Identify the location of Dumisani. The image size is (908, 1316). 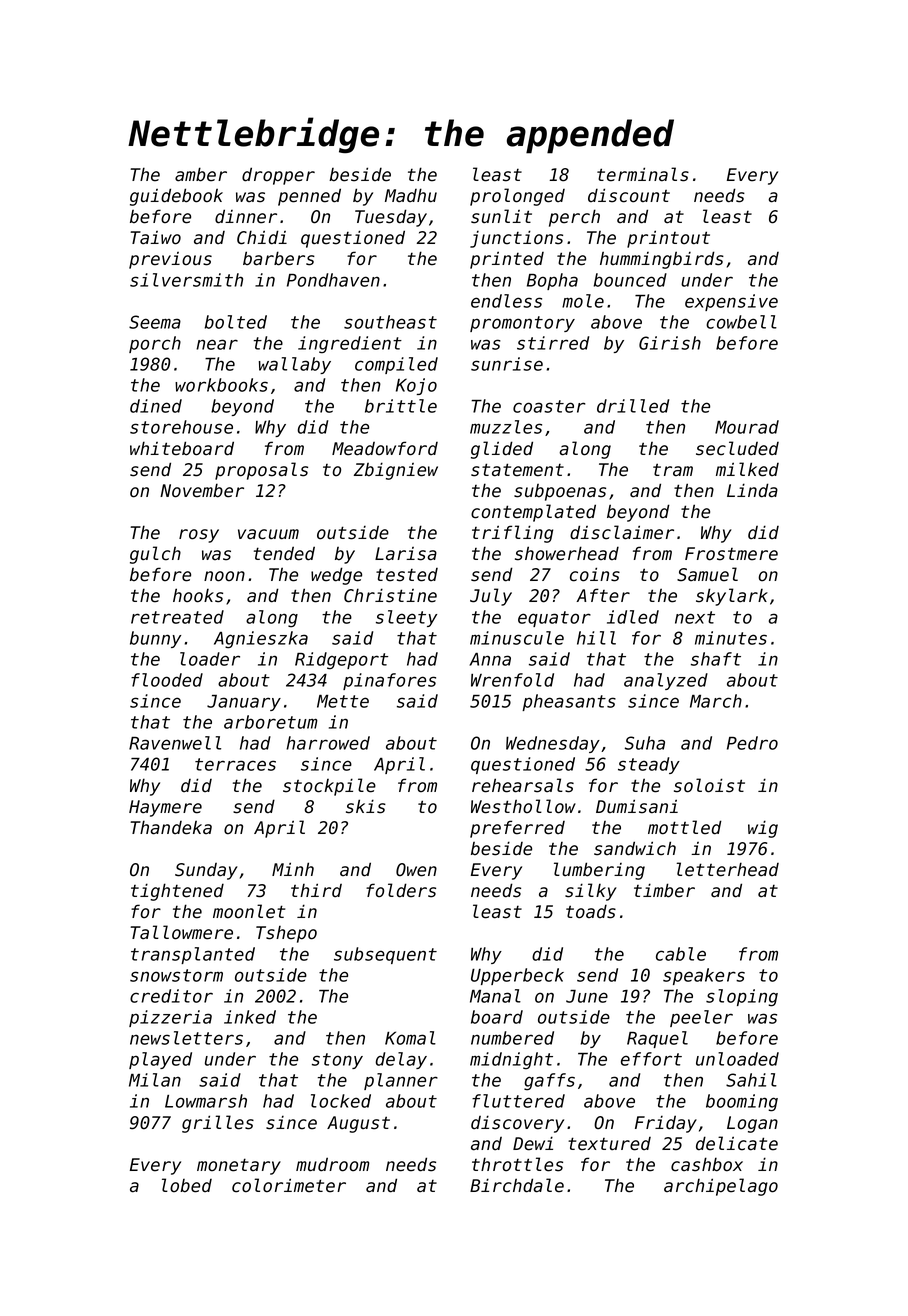
(637, 806).
